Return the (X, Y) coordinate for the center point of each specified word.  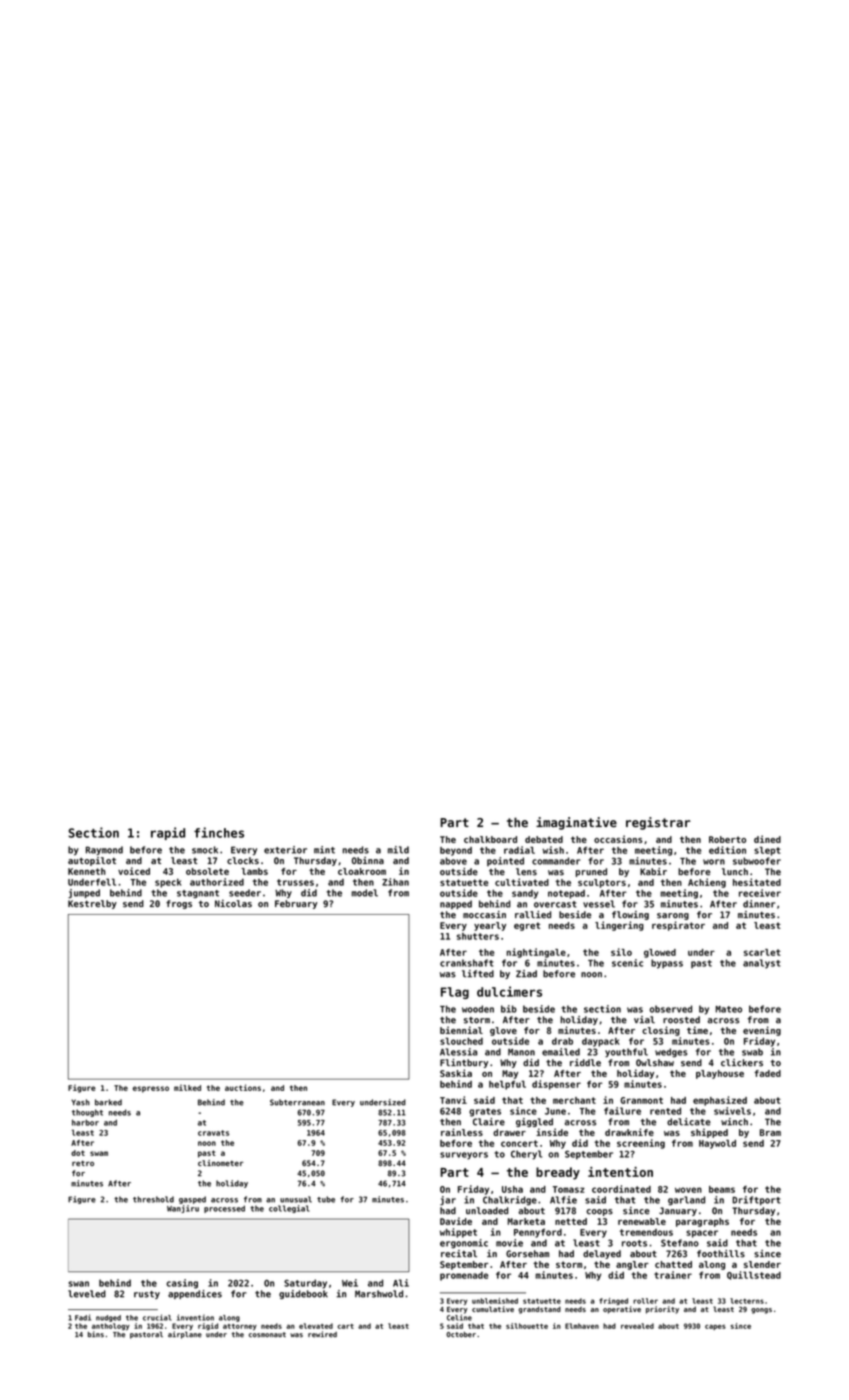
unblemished (495, 1301)
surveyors (464, 1156)
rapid (168, 833)
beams (722, 1189)
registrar (658, 823)
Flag (455, 993)
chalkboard (490, 839)
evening (762, 1031)
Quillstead (754, 1275)
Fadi (83, 1317)
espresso (151, 1089)
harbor (85, 1122)
